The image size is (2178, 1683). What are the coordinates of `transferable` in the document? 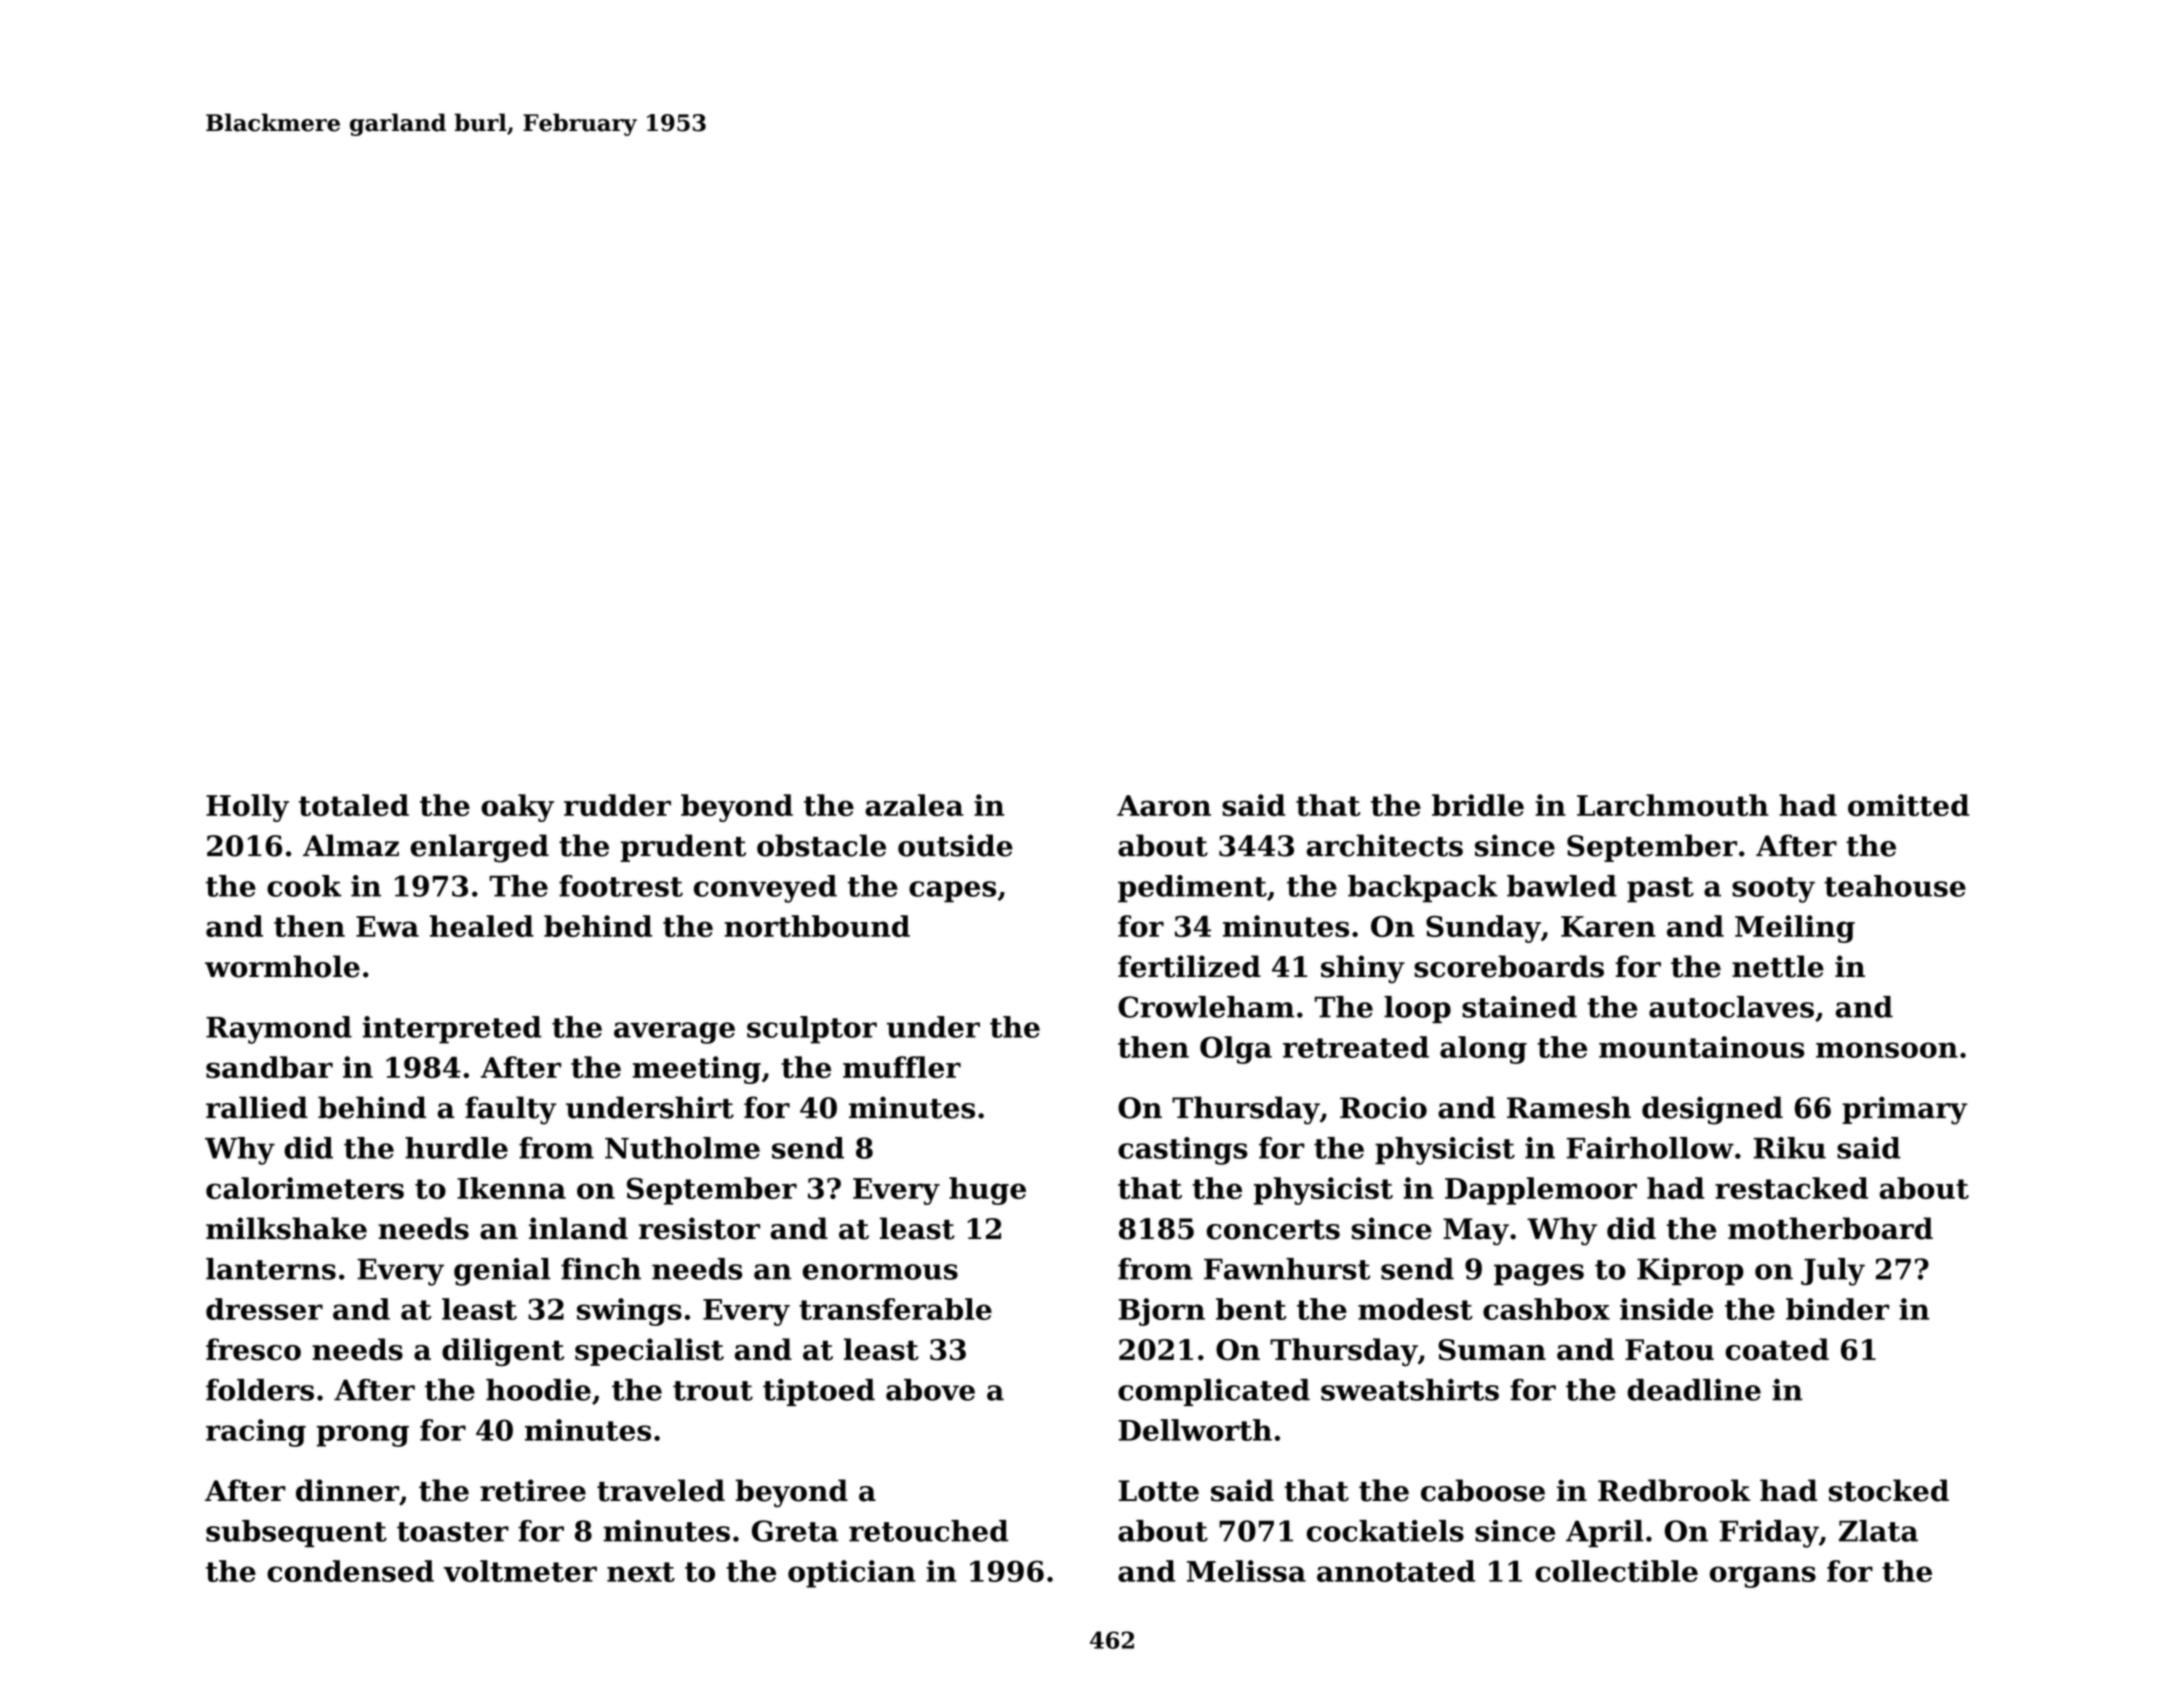 It's located at (895, 1309).
